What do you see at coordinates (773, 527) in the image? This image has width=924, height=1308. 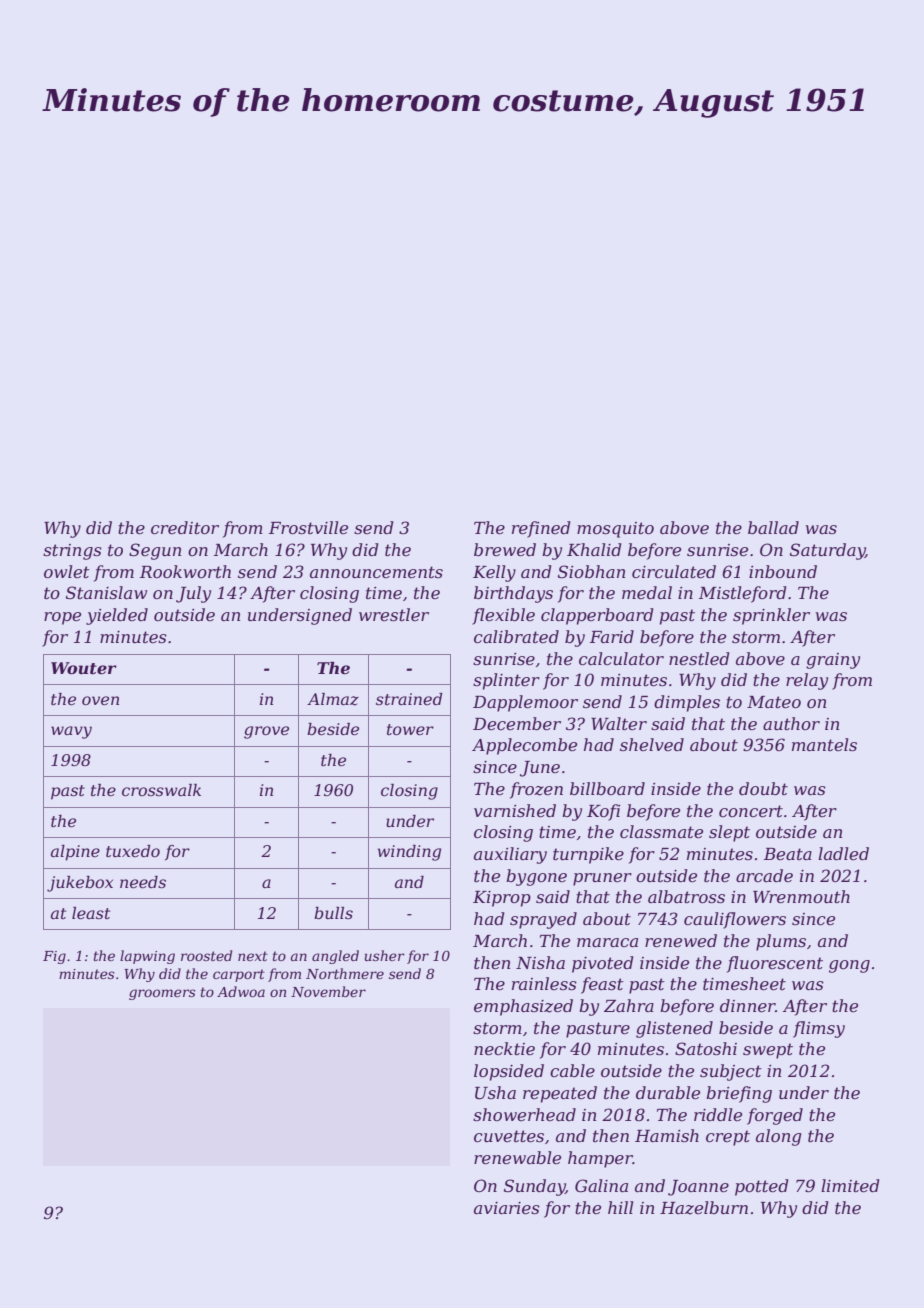 I see `ballad` at bounding box center [773, 527].
